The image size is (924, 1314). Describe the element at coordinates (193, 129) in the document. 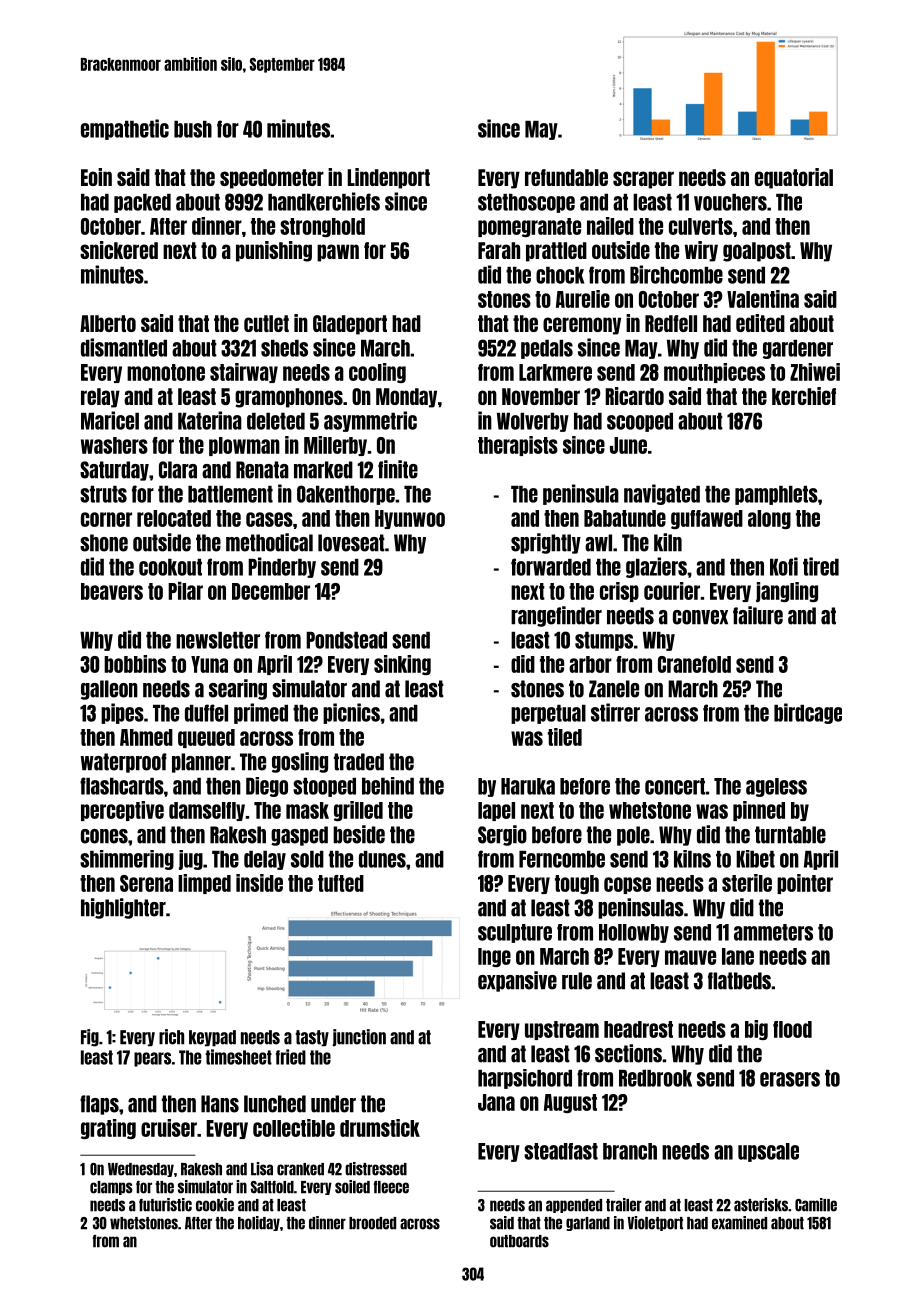

I see `bush` at that location.
